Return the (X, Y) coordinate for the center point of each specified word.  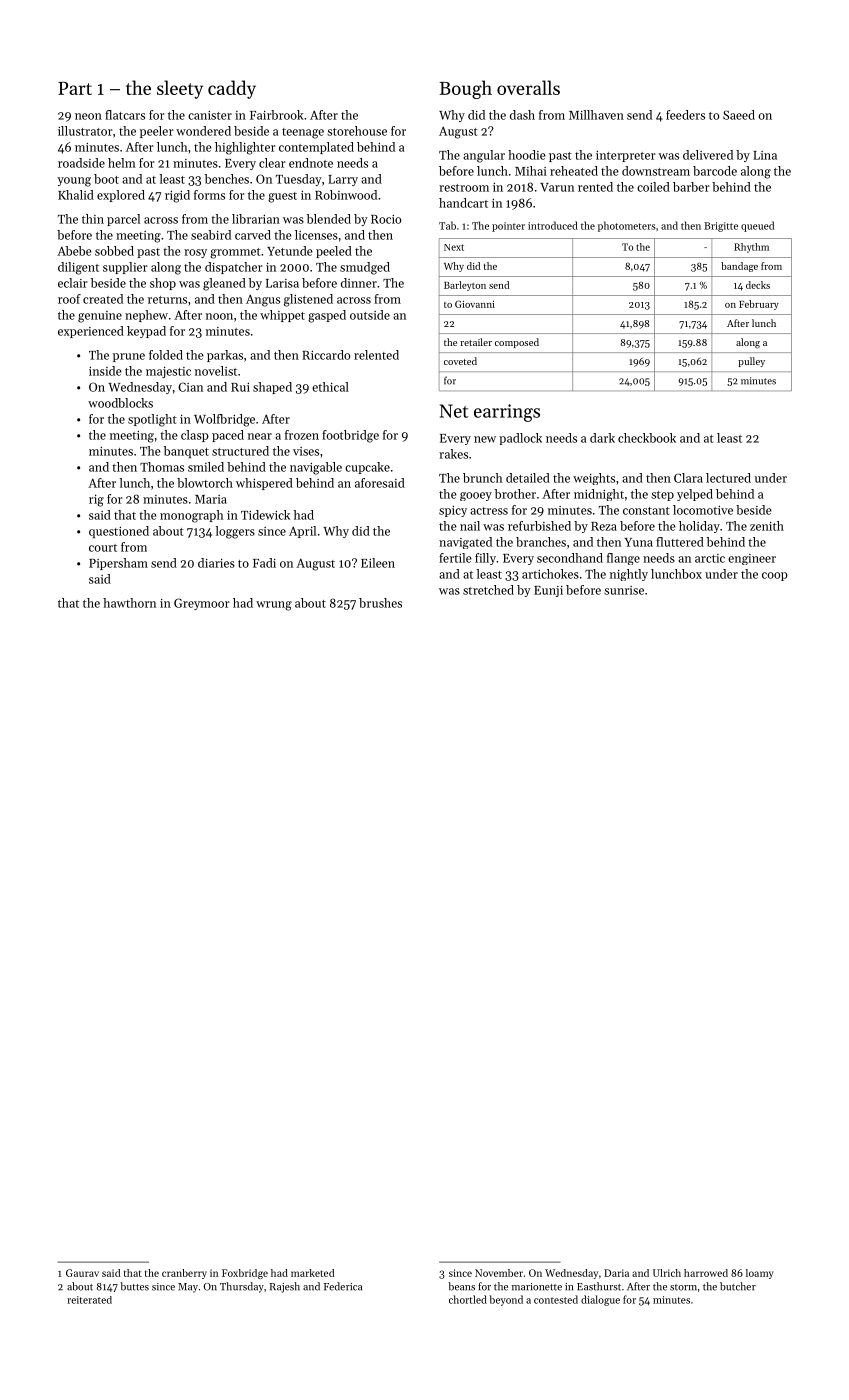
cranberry (184, 1274)
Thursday (242, 1287)
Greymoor (202, 604)
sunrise (624, 590)
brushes (380, 603)
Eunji (548, 591)
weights (594, 479)
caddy (232, 89)
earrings (507, 413)
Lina (765, 155)
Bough (465, 89)
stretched (488, 590)
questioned (119, 532)
